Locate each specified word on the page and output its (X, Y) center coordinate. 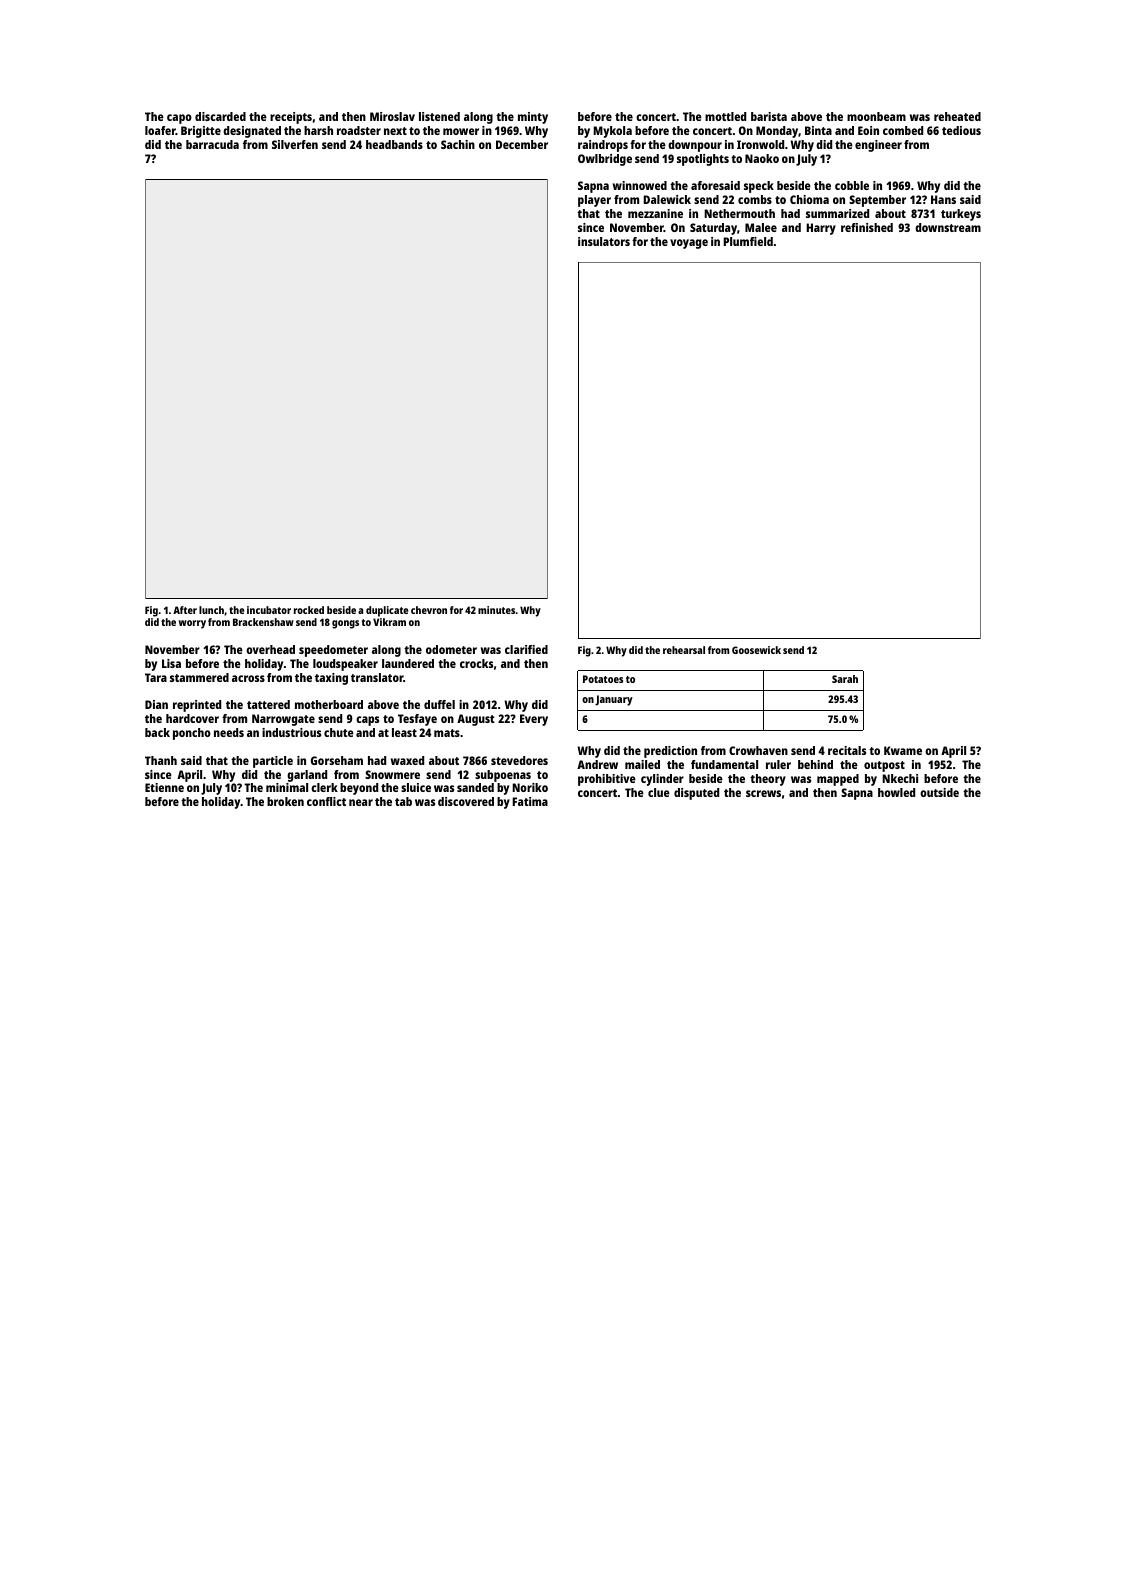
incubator (269, 610)
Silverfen (295, 144)
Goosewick (756, 650)
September (877, 201)
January (614, 700)
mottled (725, 116)
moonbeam (876, 116)
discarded (220, 116)
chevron (429, 610)
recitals (847, 750)
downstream (948, 227)
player (594, 201)
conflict (326, 801)
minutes (496, 610)
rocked (309, 610)
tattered (268, 704)
